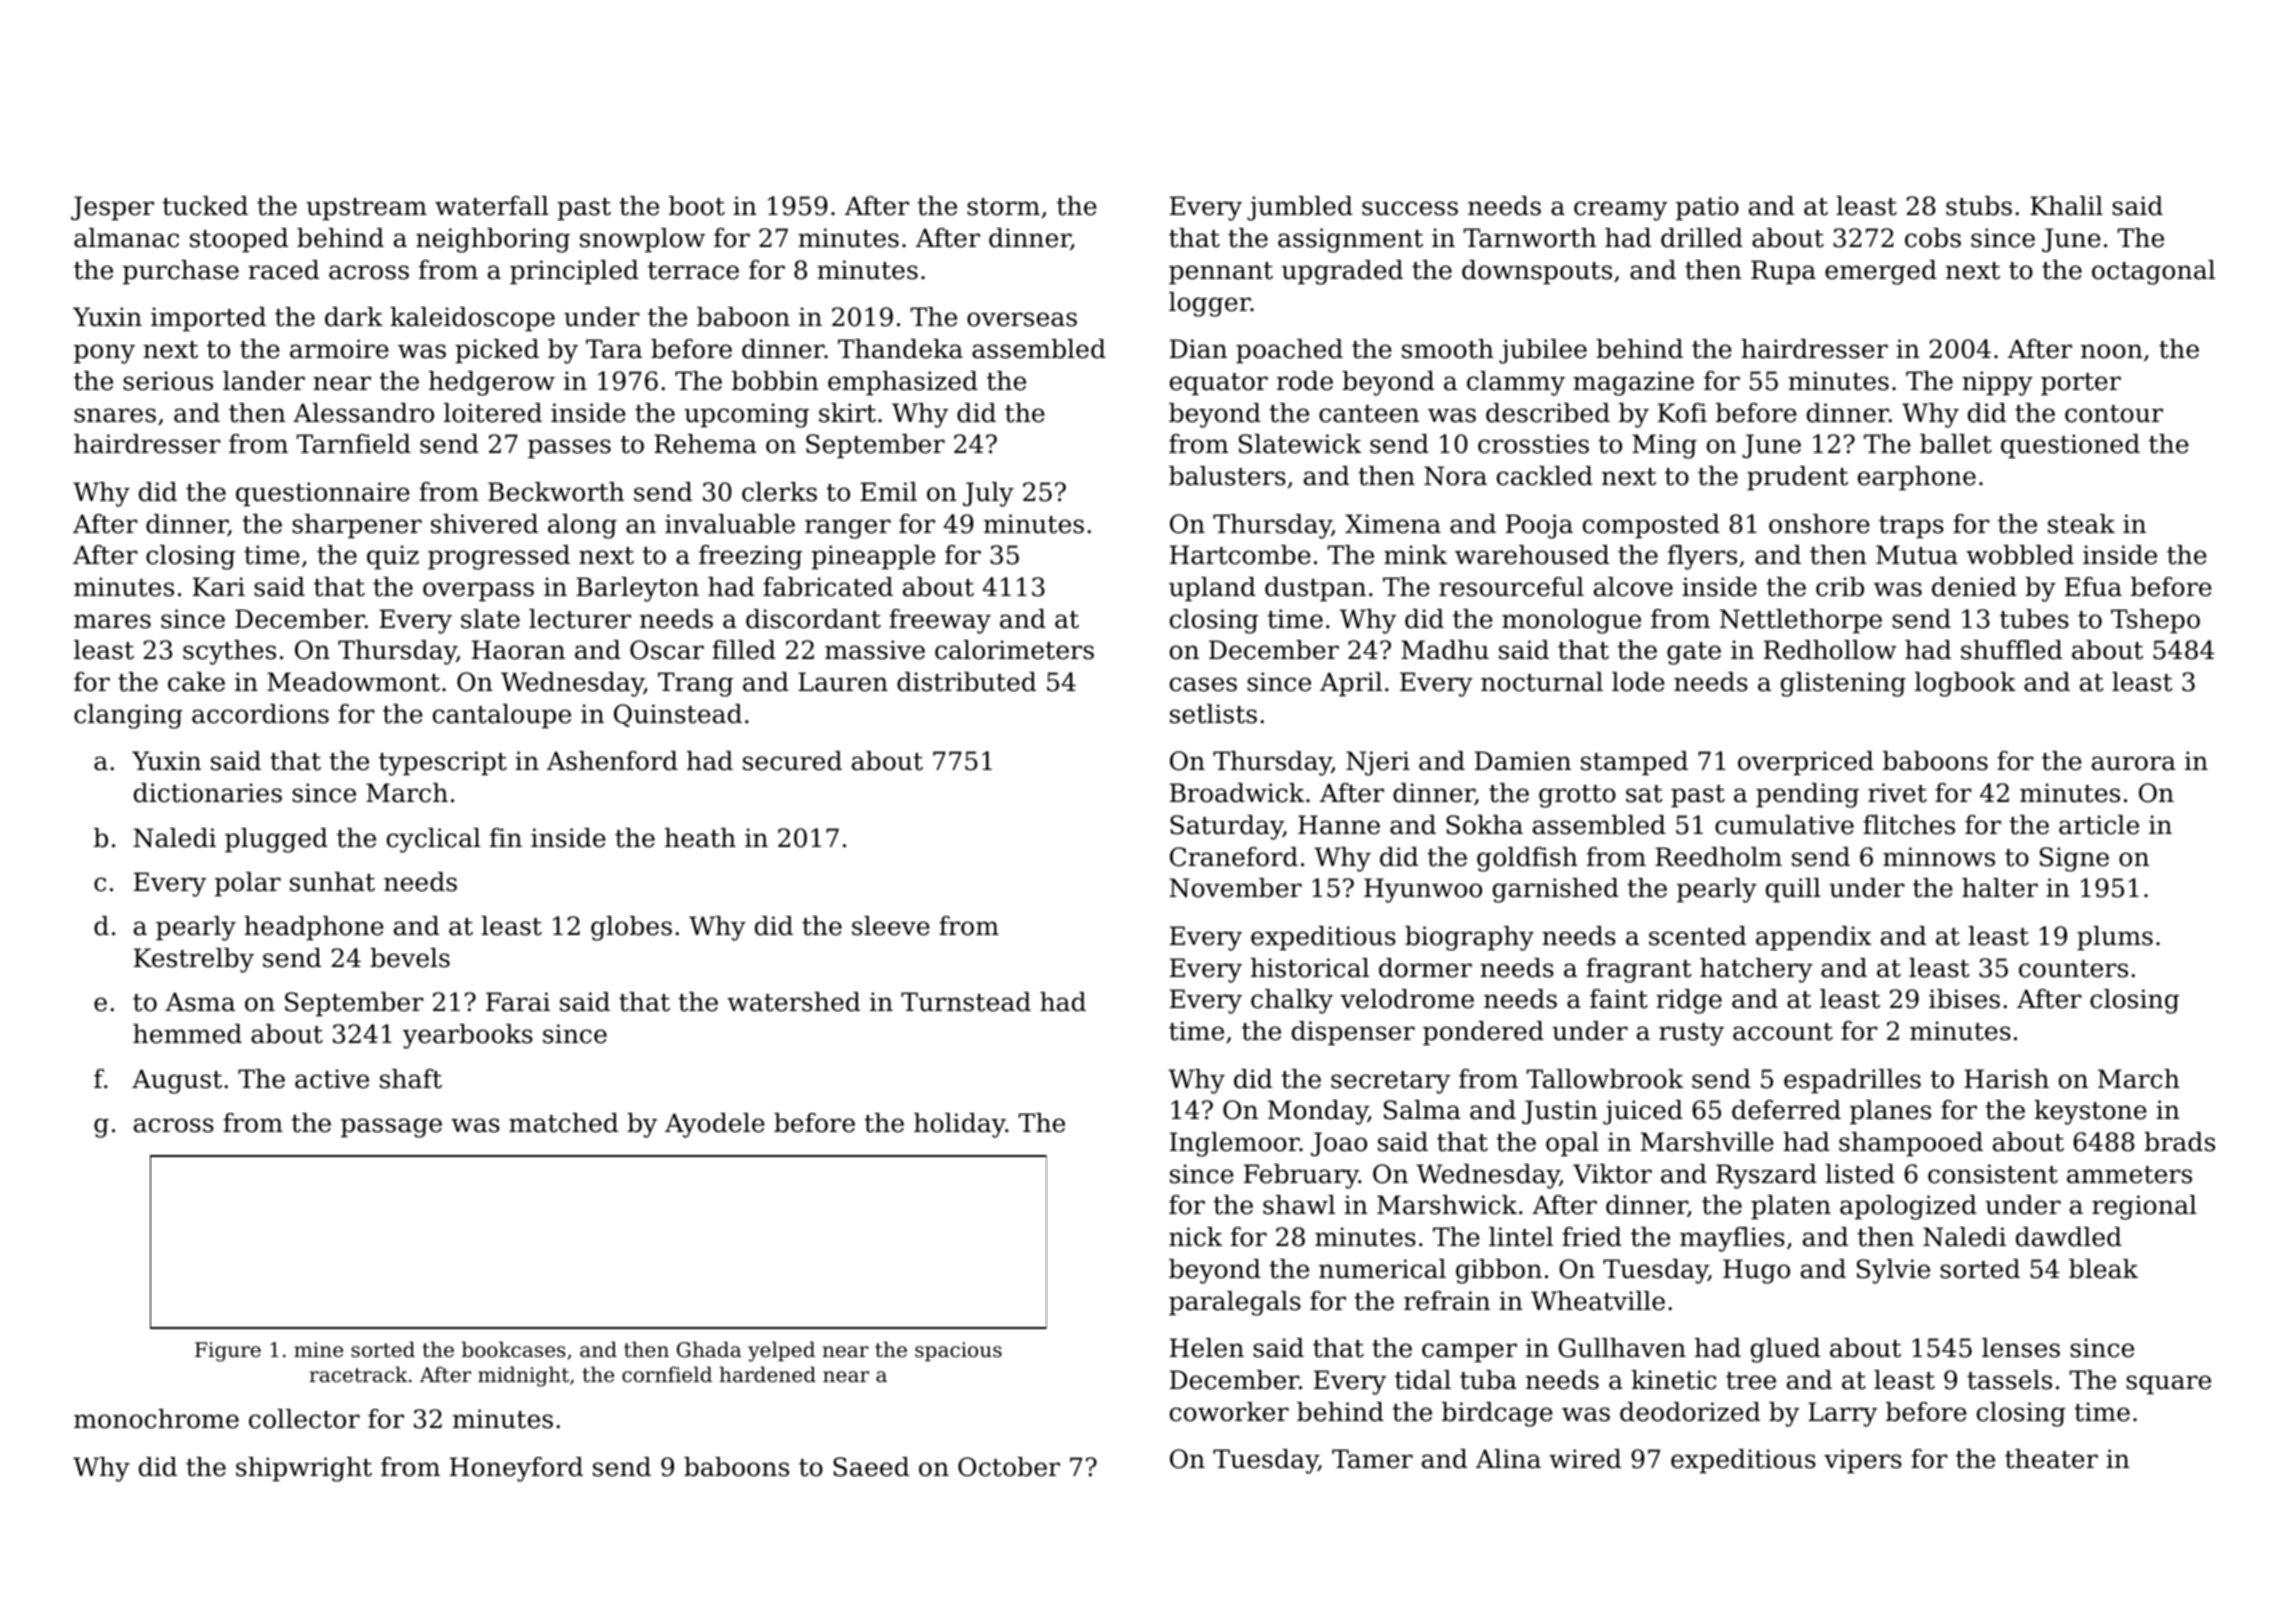 This screenshot has height=1620, width=2292. What do you see at coordinates (1674, 1380) in the screenshot?
I see `kinetic` at bounding box center [1674, 1380].
